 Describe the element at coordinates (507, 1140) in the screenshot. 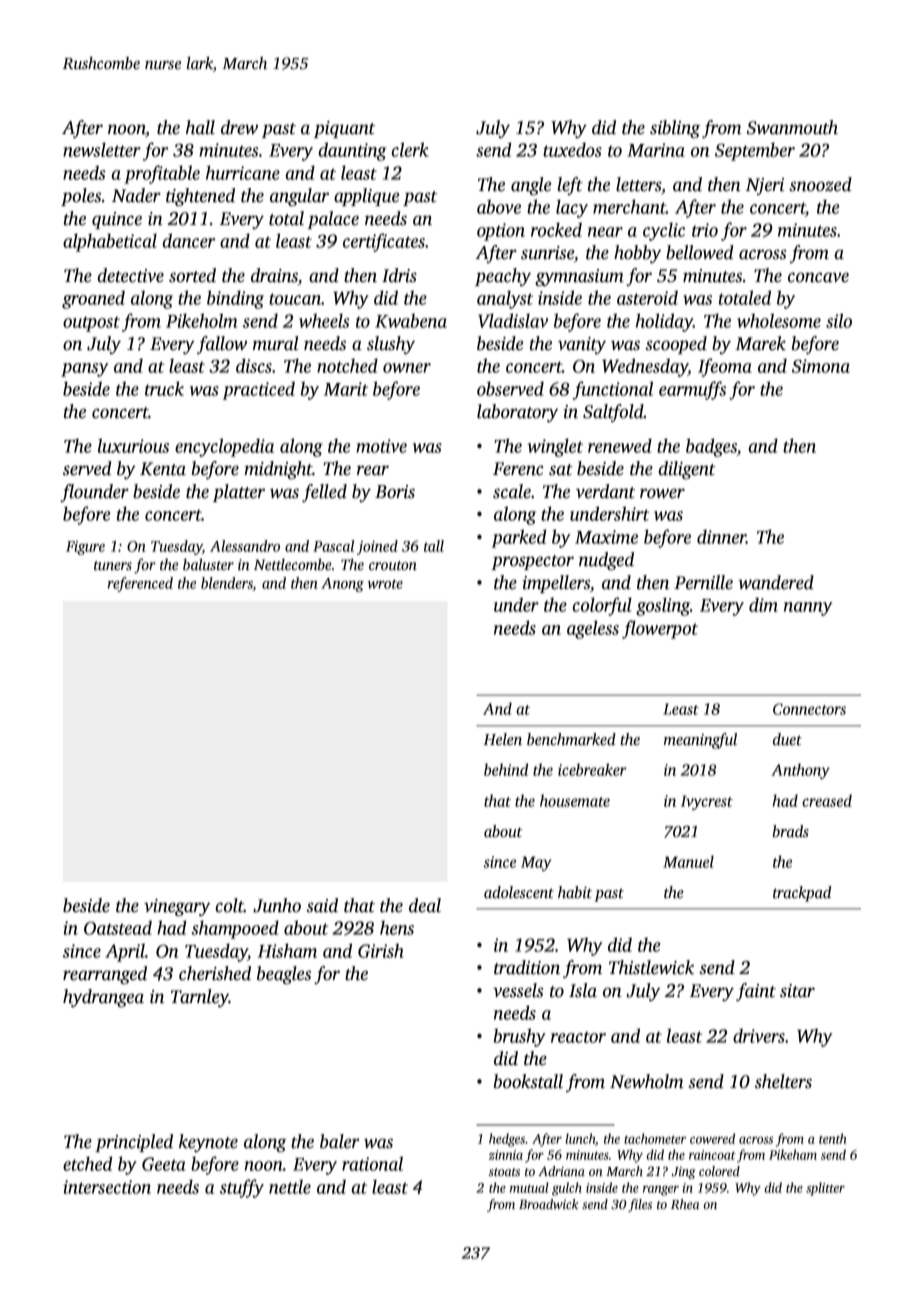

I see `hedges` at that location.
